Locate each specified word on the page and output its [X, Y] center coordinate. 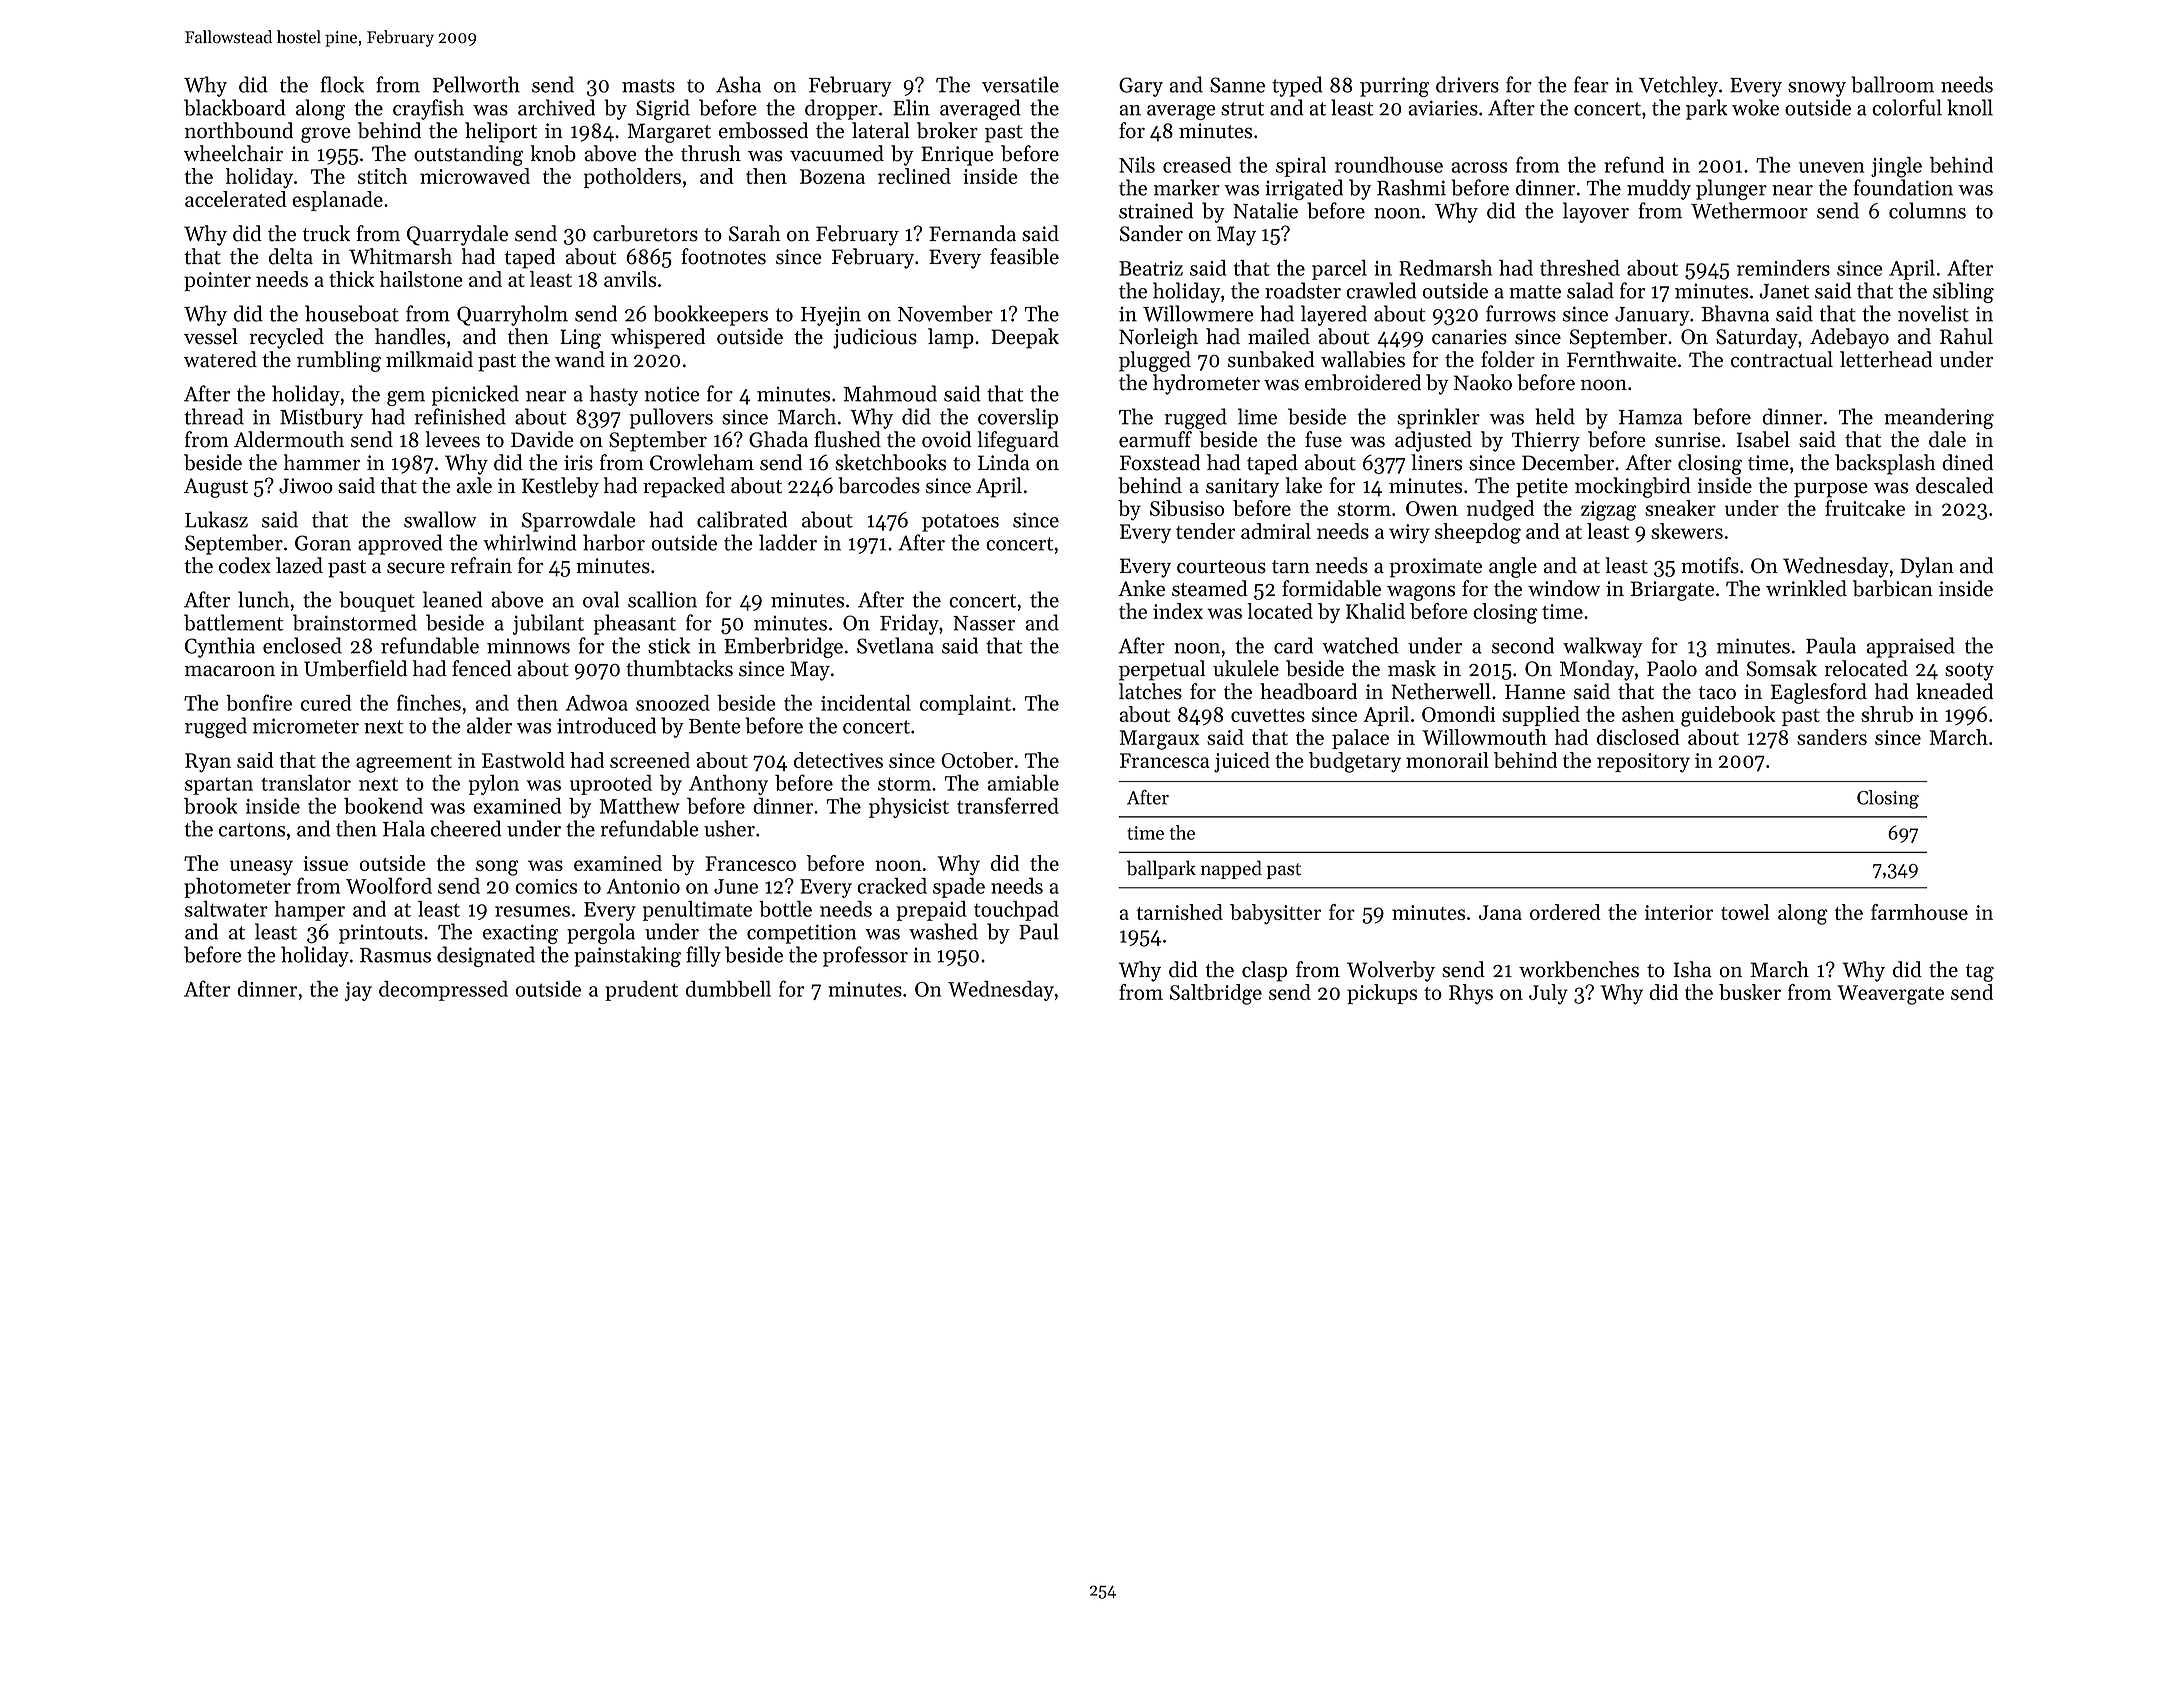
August [216, 488]
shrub [1887, 714]
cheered [466, 828]
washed [943, 931]
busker [1750, 992]
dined [1967, 462]
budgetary [1355, 762]
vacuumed [837, 153]
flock [342, 84]
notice [672, 394]
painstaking [627, 956]
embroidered [1363, 382]
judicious [875, 338]
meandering [1939, 418]
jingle [1896, 167]
